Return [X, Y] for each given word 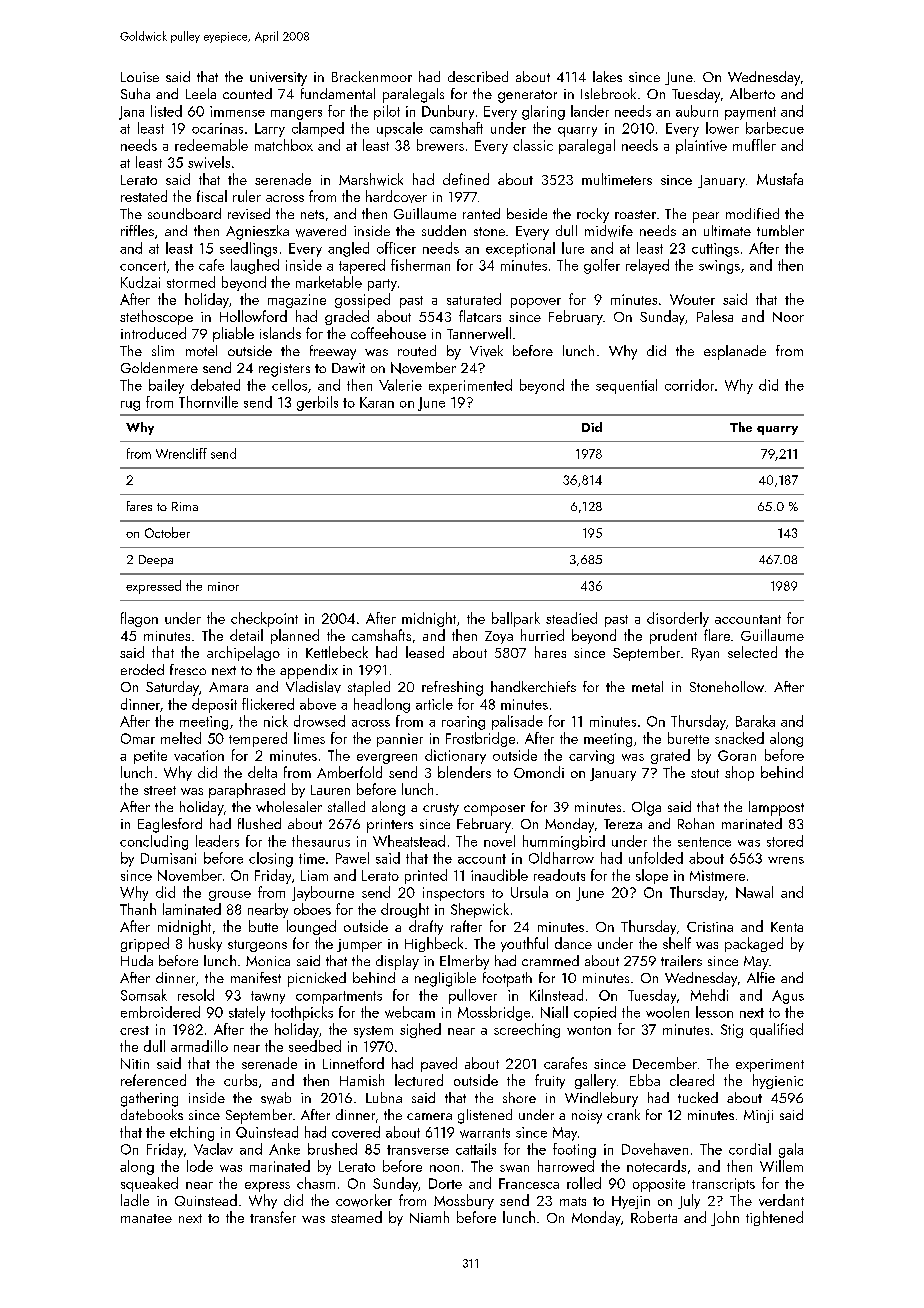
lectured [419, 1080]
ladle [135, 1200]
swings [719, 267]
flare [717, 635]
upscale [400, 129]
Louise [140, 77]
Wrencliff [181, 453]
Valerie [400, 385]
